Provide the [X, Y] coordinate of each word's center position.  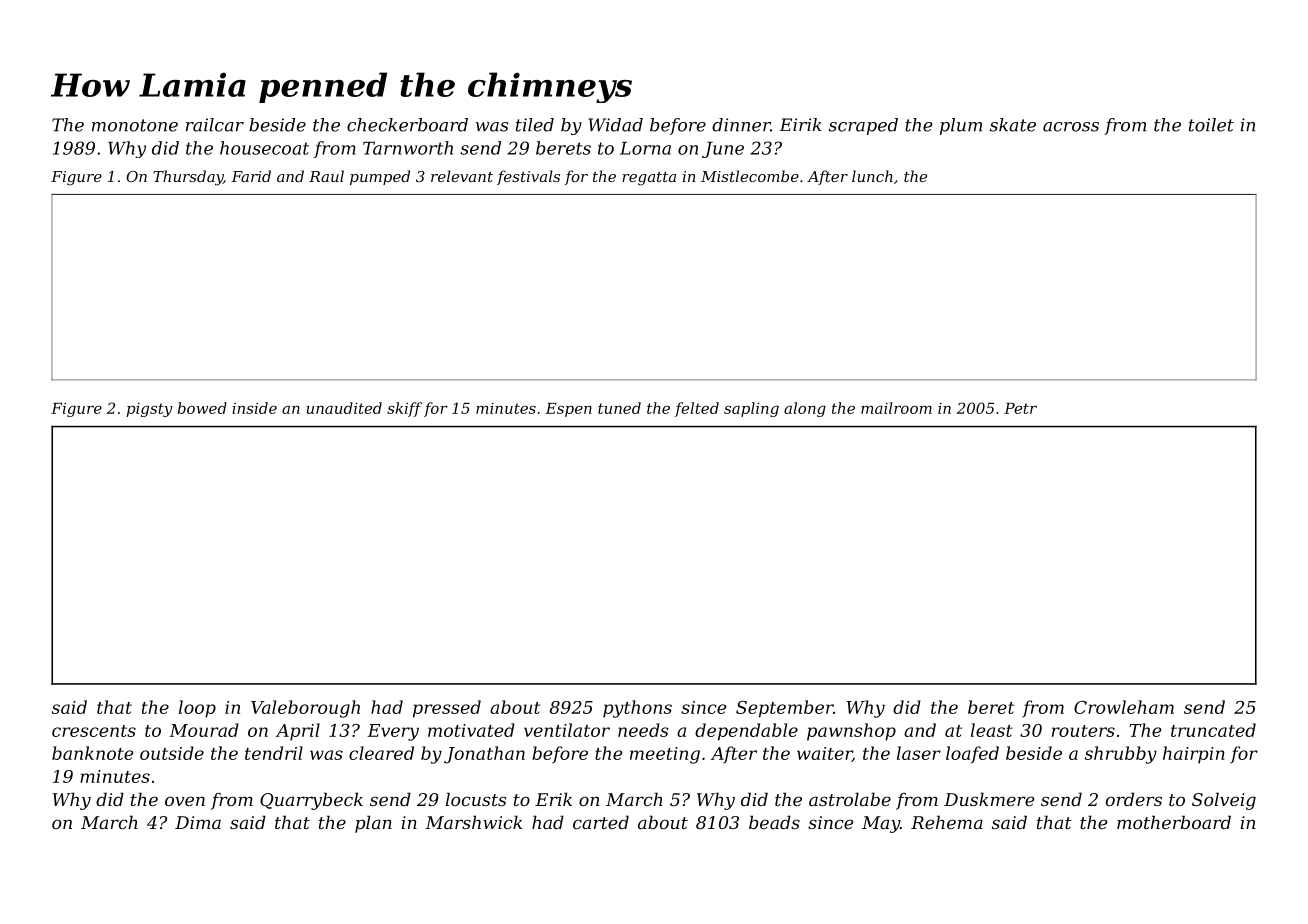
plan [373, 824]
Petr [1020, 408]
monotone [135, 125]
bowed [202, 408]
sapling [751, 409]
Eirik [800, 124]
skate [1013, 125]
